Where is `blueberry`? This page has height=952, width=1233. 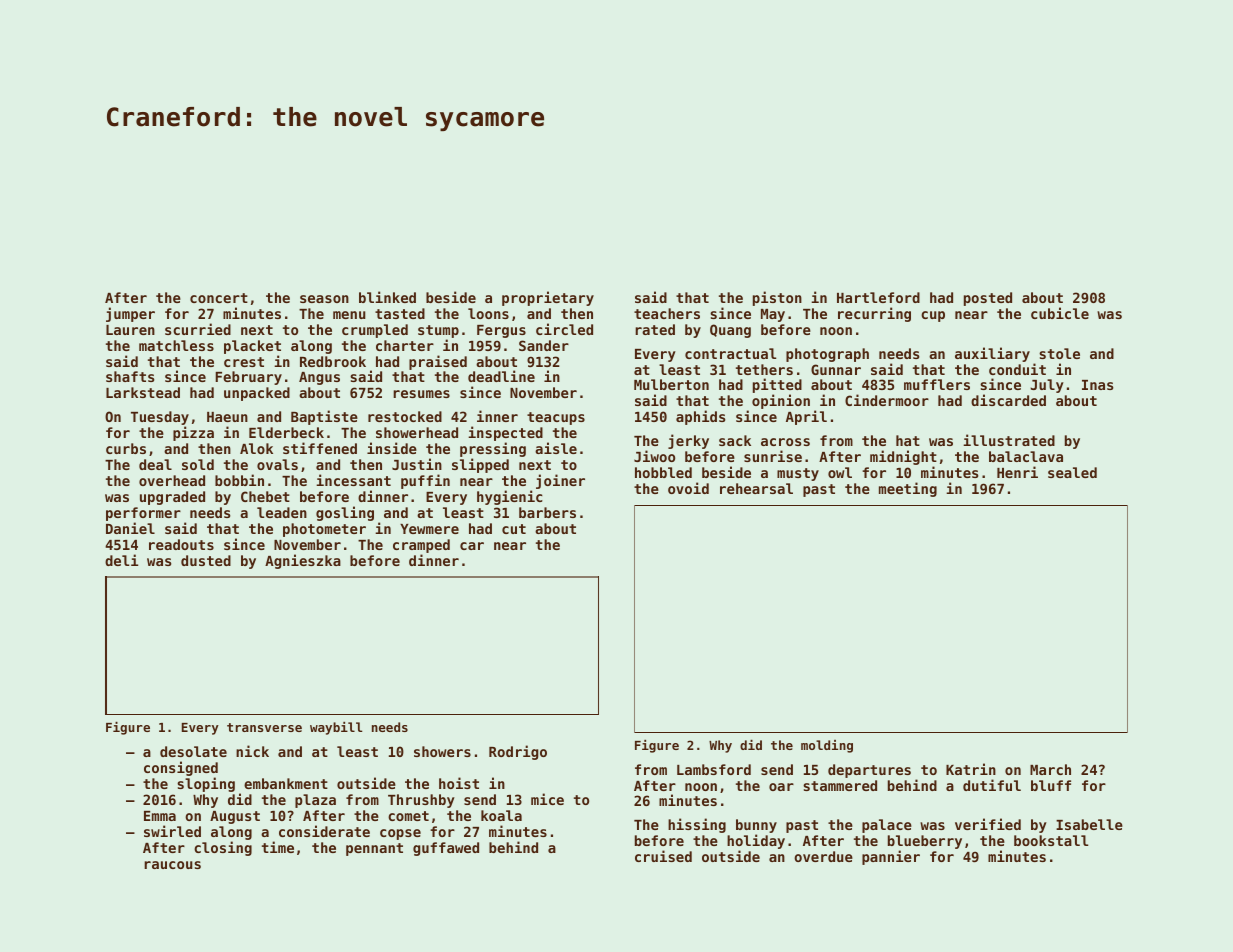 blueberry is located at coordinates (925, 843).
